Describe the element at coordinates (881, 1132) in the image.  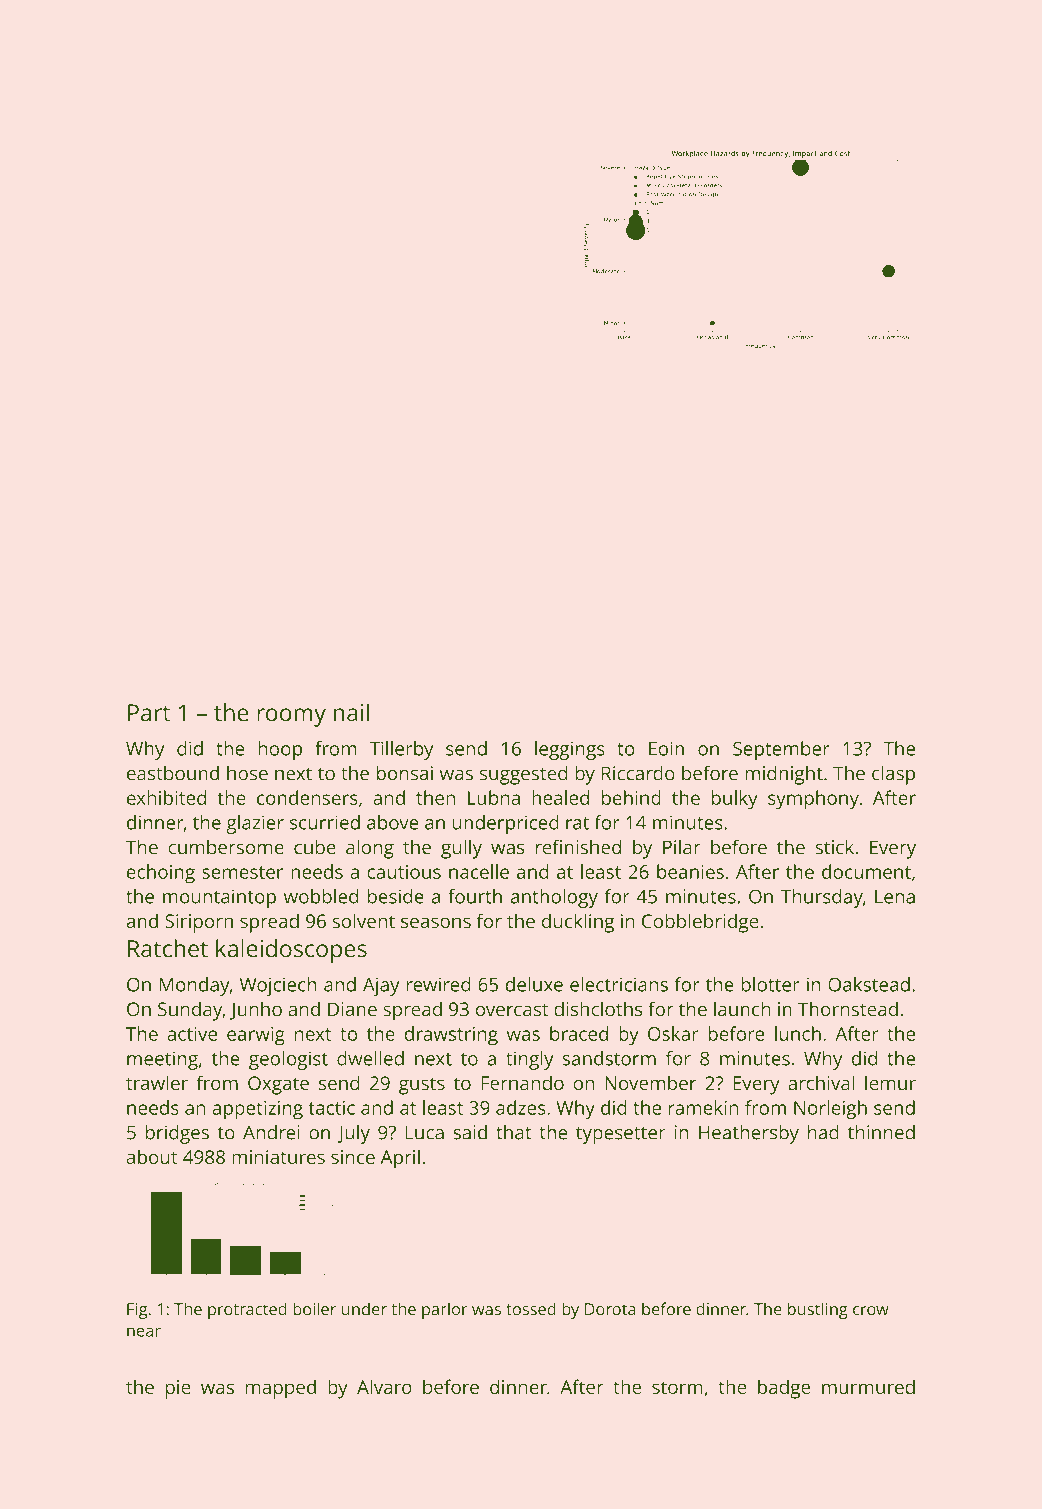
I see `thinned` at that location.
